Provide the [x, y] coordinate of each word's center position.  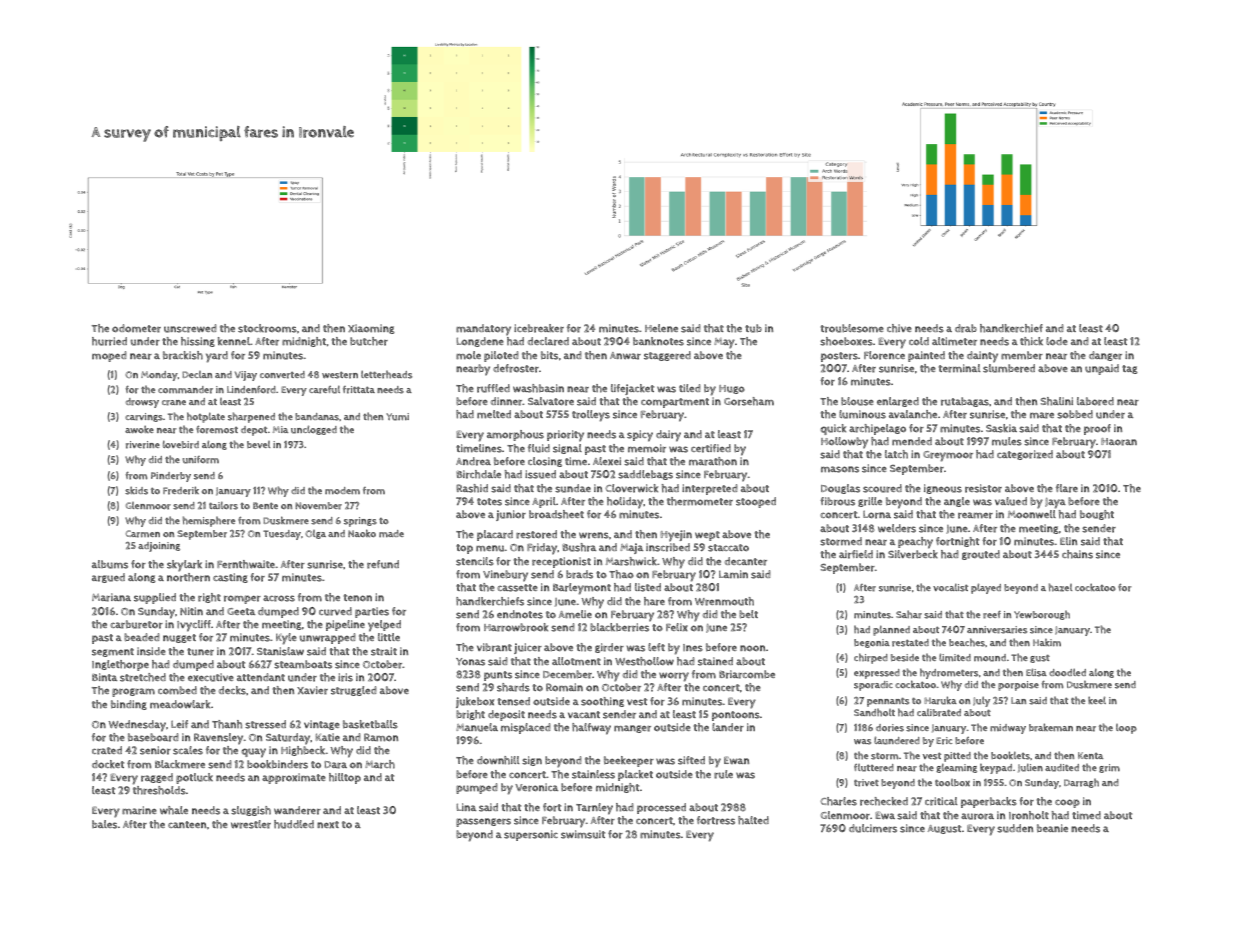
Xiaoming [371, 329]
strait [384, 651]
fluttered [874, 768]
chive [899, 328]
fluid [539, 448]
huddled [294, 824]
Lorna [877, 514]
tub [753, 328]
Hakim [1047, 643]
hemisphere [209, 521]
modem [342, 491]
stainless [593, 774]
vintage [322, 725]
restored [536, 534]
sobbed [1075, 414]
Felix [677, 627]
